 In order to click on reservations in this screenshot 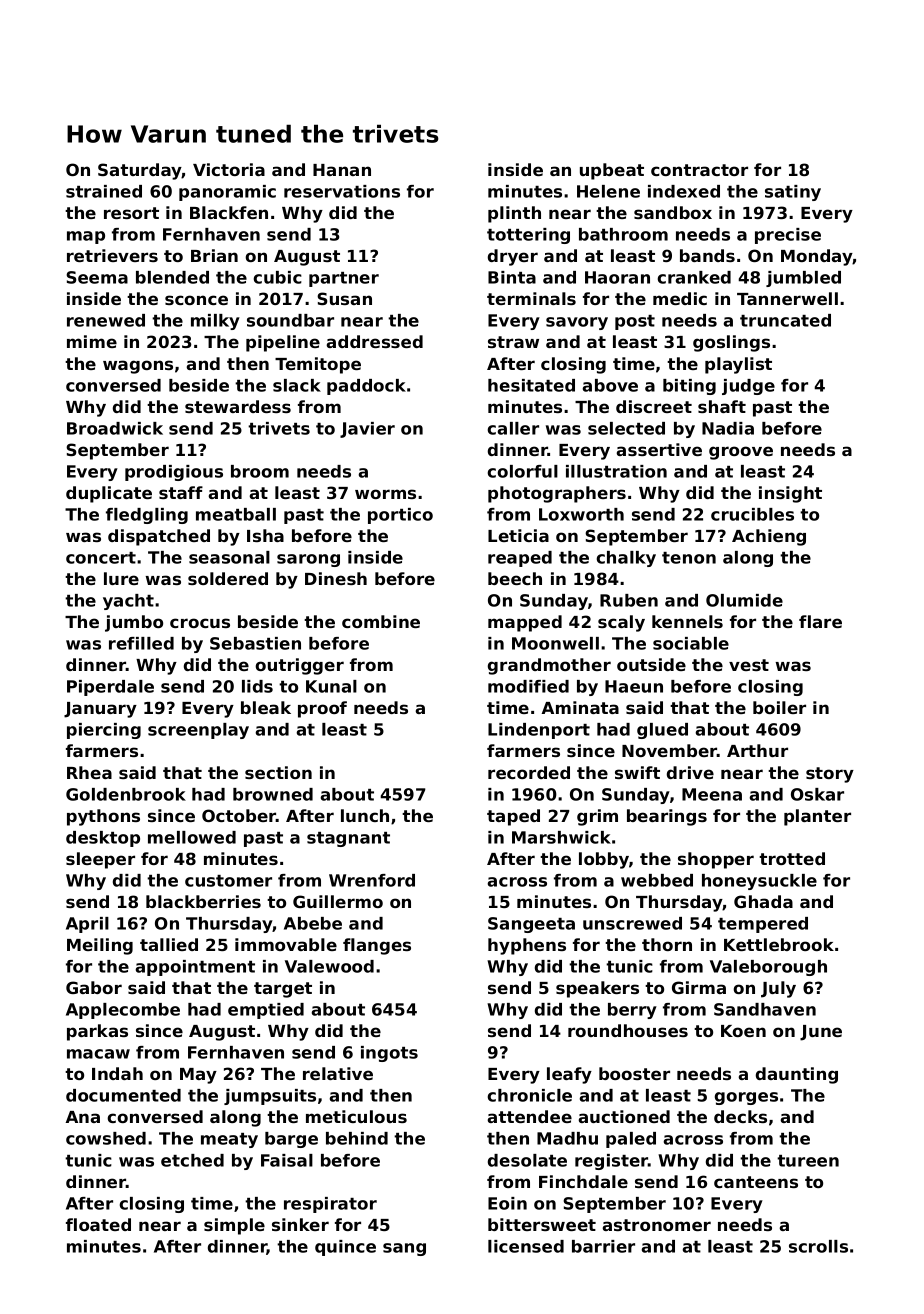, I will do `click(342, 191)`.
